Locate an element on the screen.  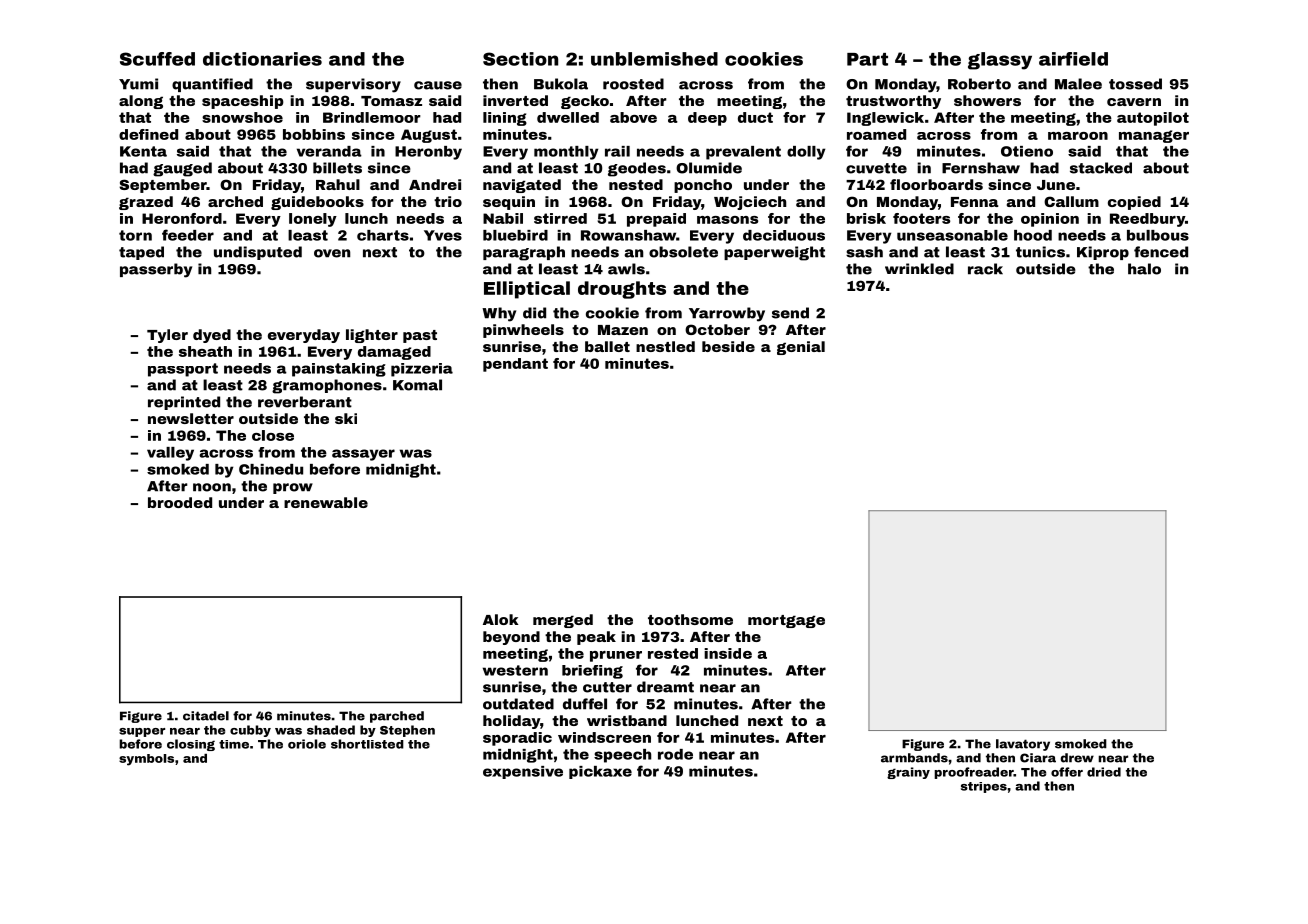
tossed is located at coordinates (1135, 84).
